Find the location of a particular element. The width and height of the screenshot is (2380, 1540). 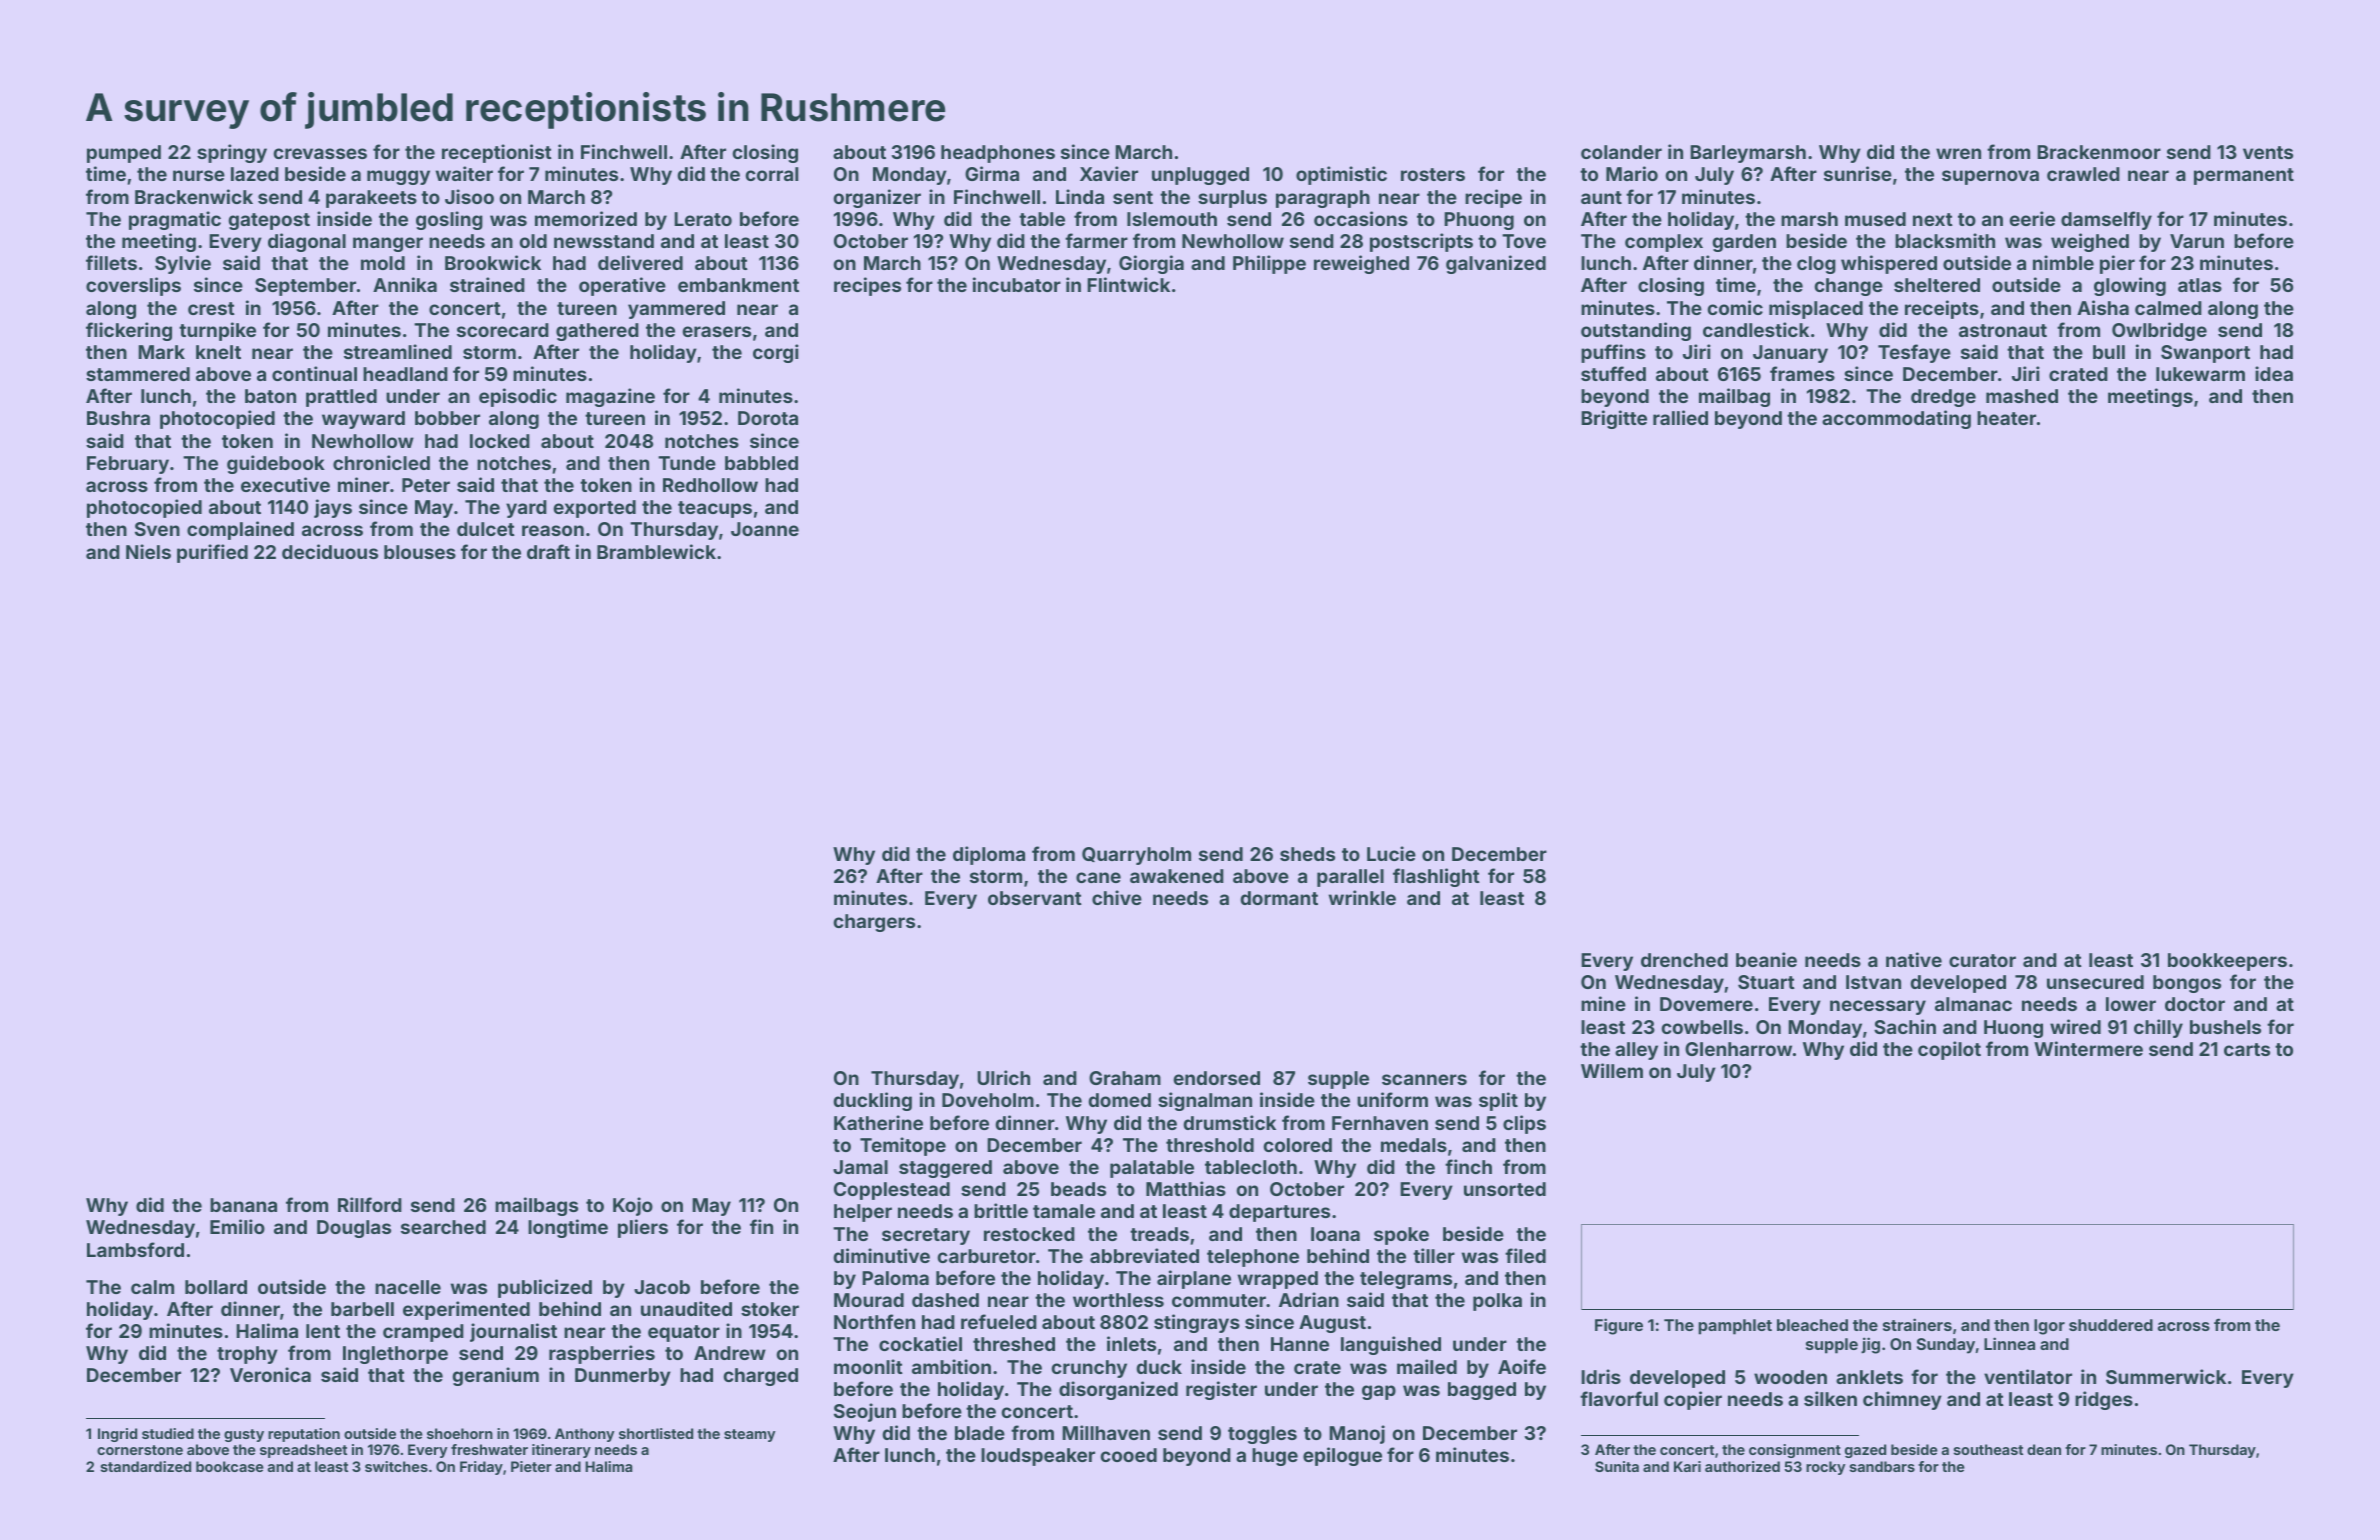

crest is located at coordinates (211, 308).
